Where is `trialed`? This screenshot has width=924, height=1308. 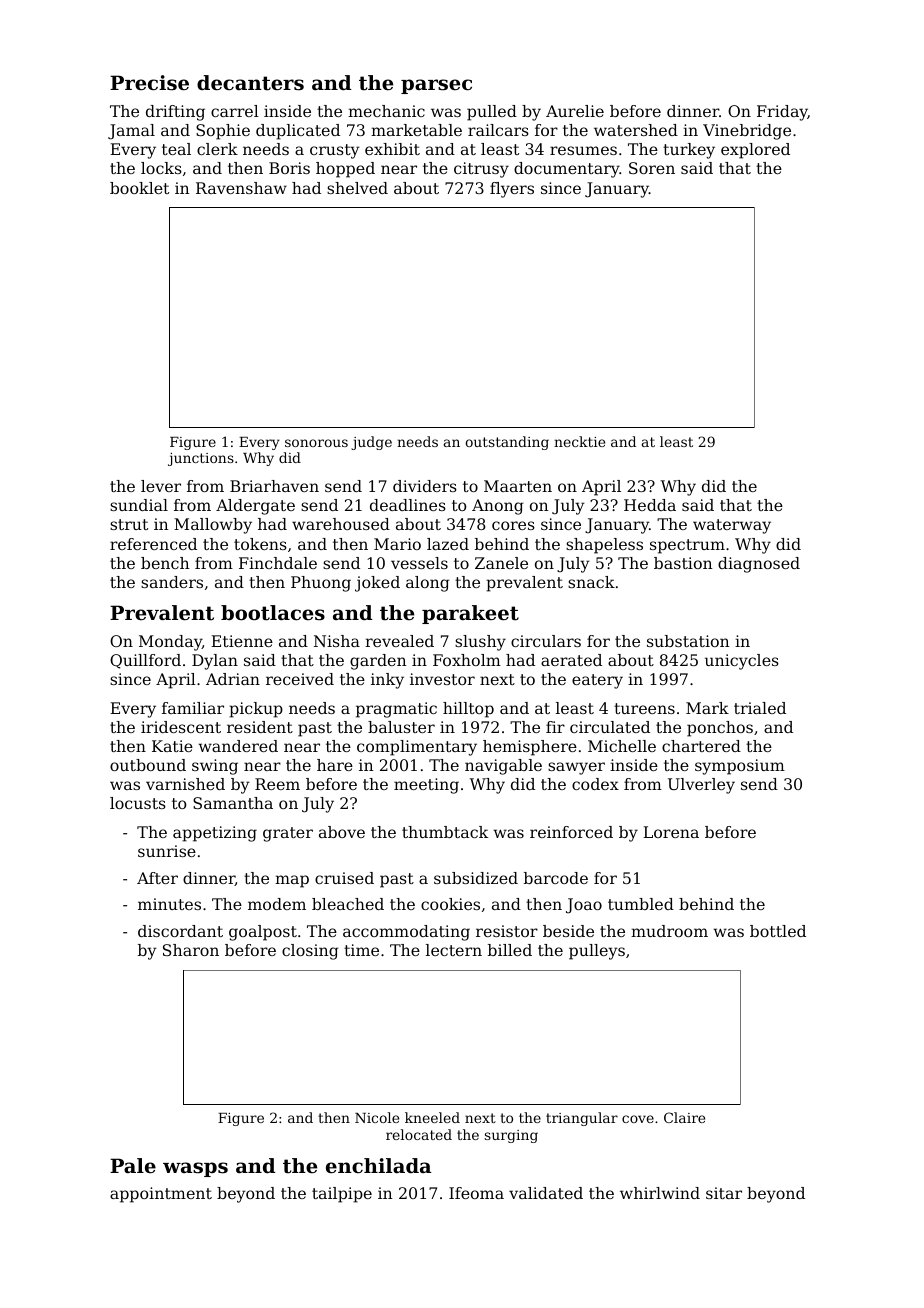 trialed is located at coordinates (760, 708).
